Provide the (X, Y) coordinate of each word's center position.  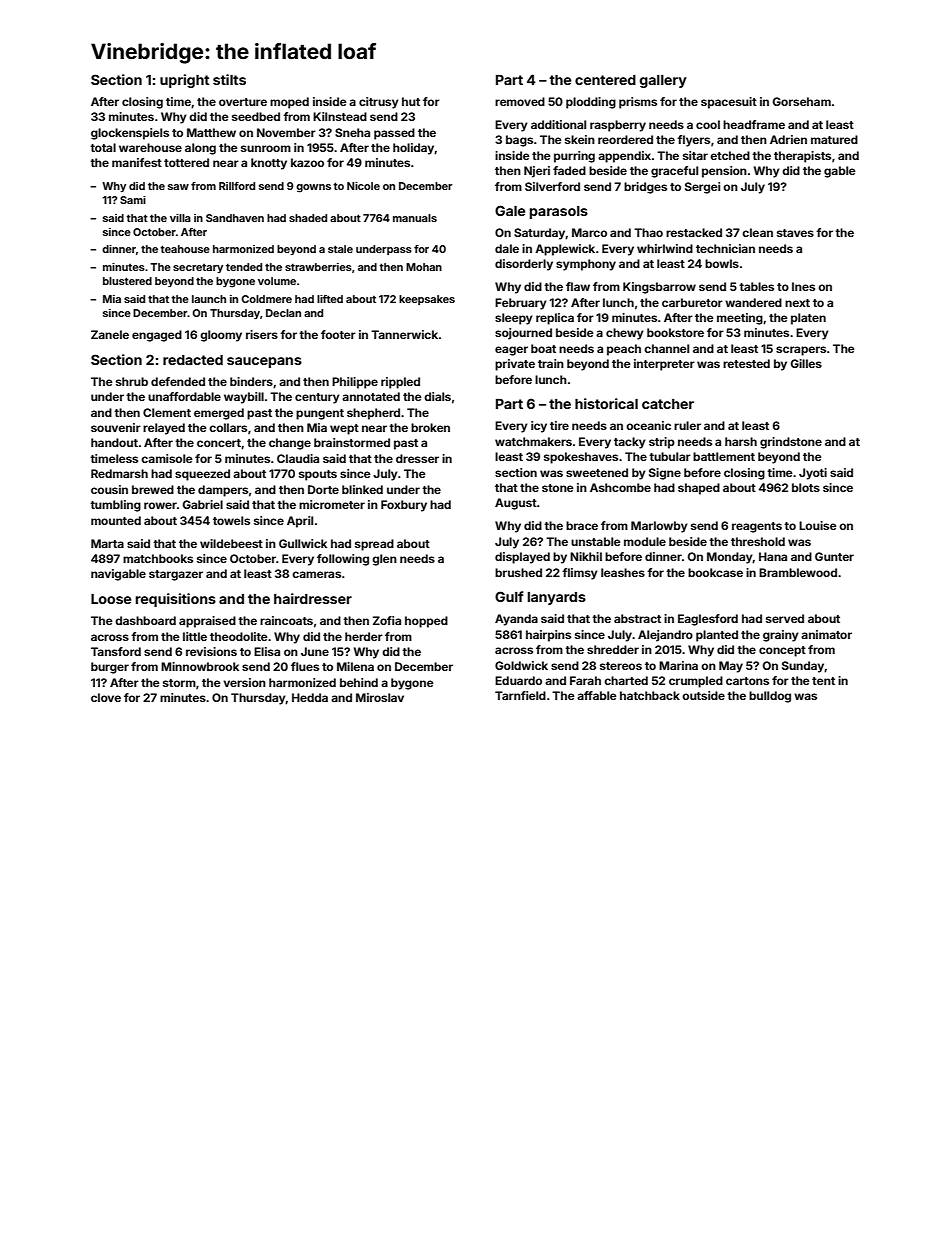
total (103, 147)
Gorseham (802, 101)
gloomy (221, 336)
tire (559, 425)
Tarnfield (520, 695)
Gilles (806, 363)
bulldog (770, 697)
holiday (413, 149)
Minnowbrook (200, 666)
